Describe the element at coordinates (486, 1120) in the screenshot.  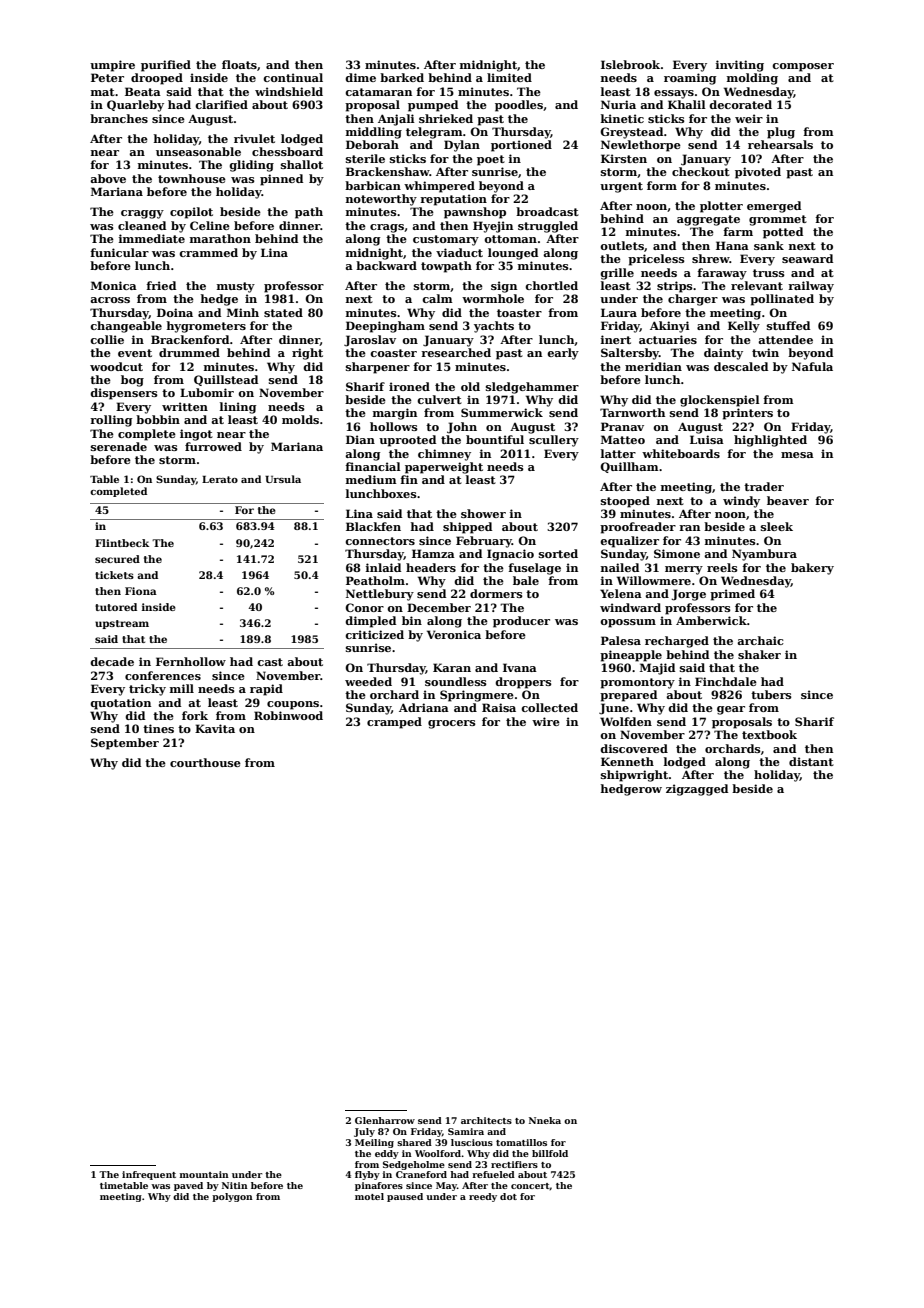
I see `architects` at that location.
